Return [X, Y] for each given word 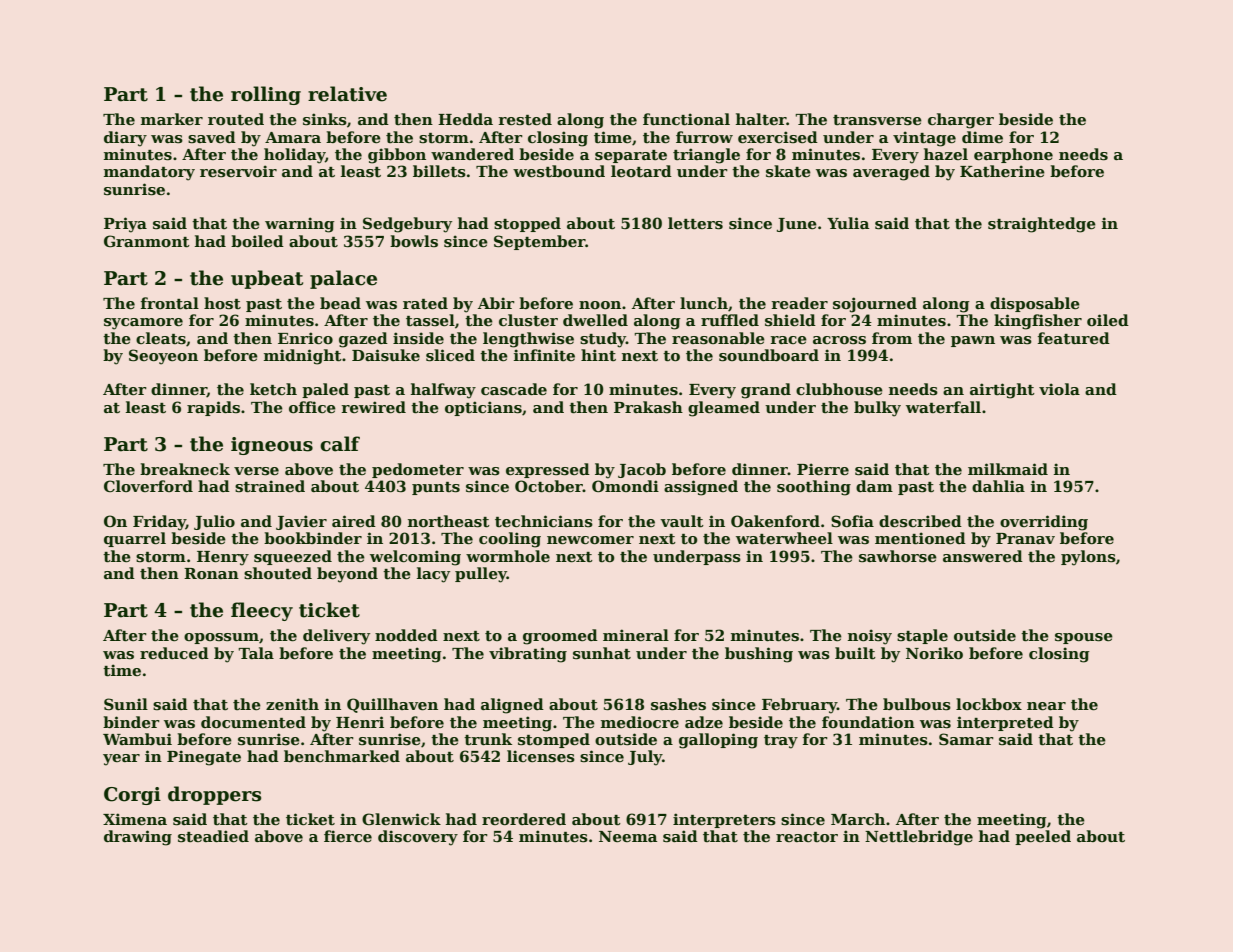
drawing [138, 838]
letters [695, 223]
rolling [266, 95]
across [839, 340]
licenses [541, 756]
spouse [1084, 638]
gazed [363, 340]
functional [686, 119]
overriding [1044, 523]
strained [270, 486]
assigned [701, 488]
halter [761, 119]
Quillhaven [392, 705]
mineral [636, 635]
